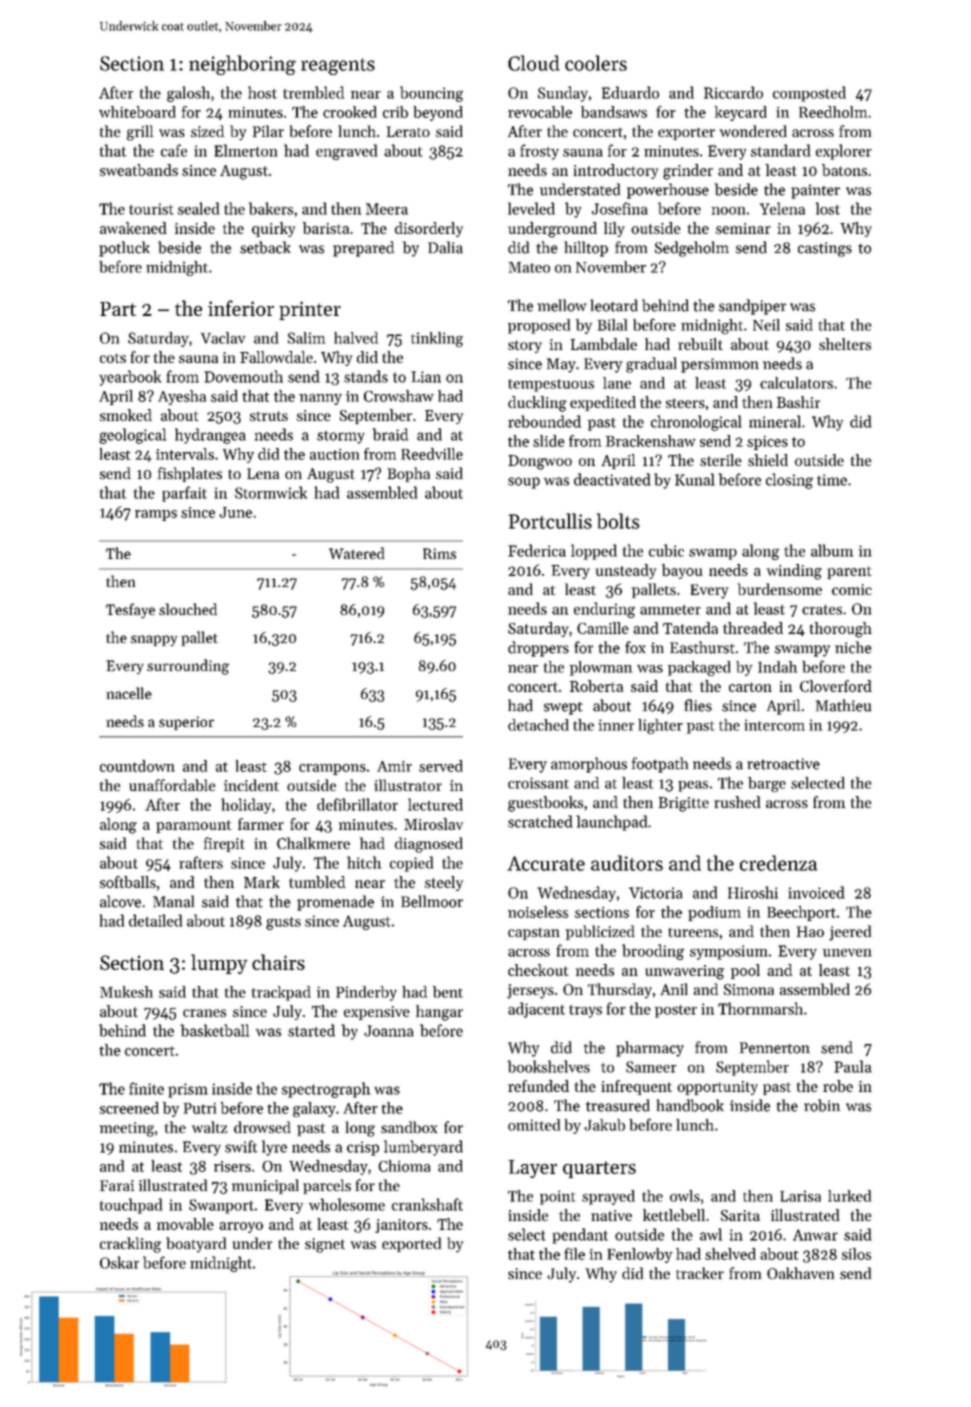 This image has height=1407, width=971. What do you see at coordinates (439, 553) in the image?
I see `Rims` at bounding box center [439, 553].
